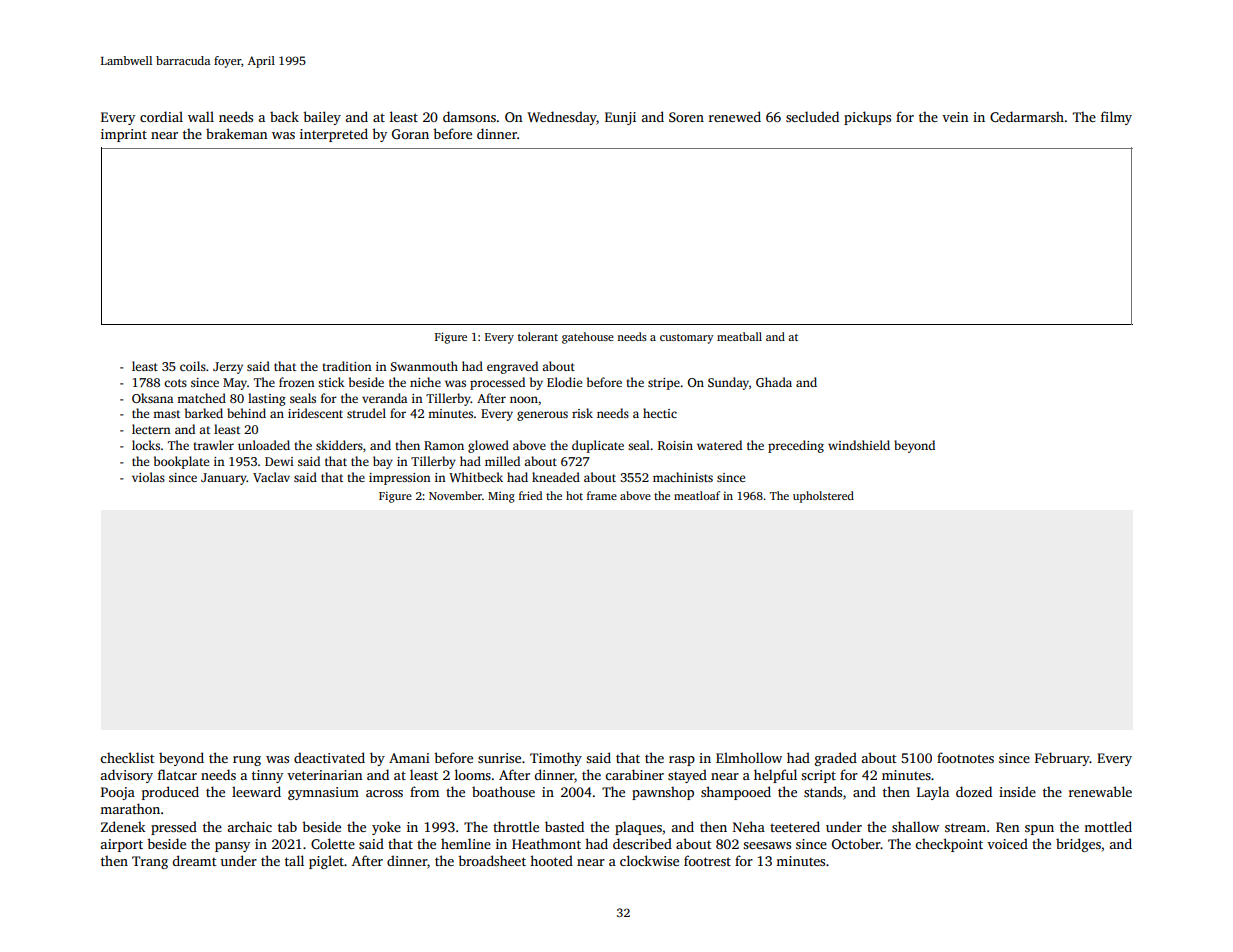 This screenshot has height=952, width=1233. What do you see at coordinates (194, 860) in the screenshot?
I see `dreamt` at bounding box center [194, 860].
